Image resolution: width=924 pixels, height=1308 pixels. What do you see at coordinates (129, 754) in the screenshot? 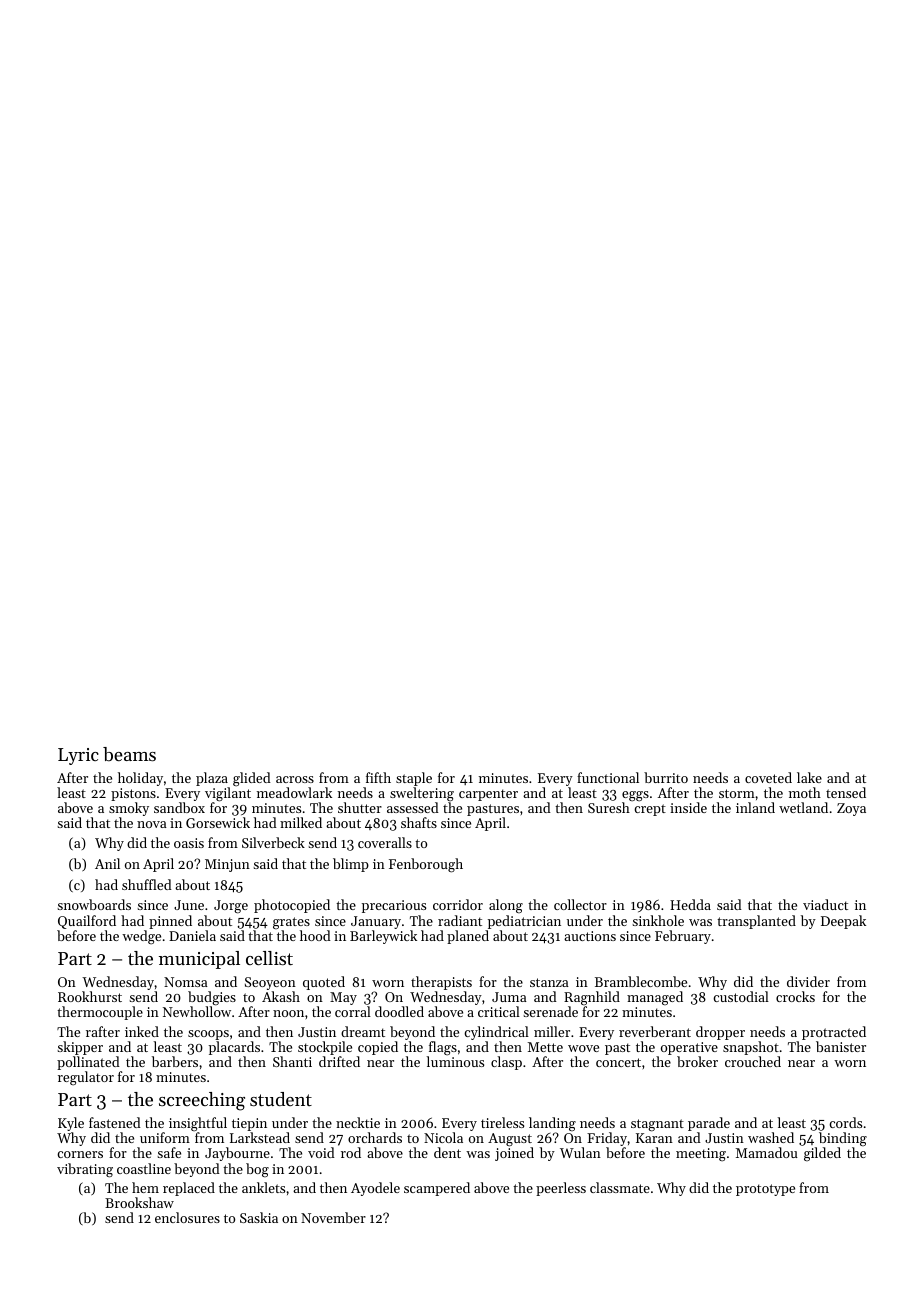
I see `beams` at bounding box center [129, 754].
